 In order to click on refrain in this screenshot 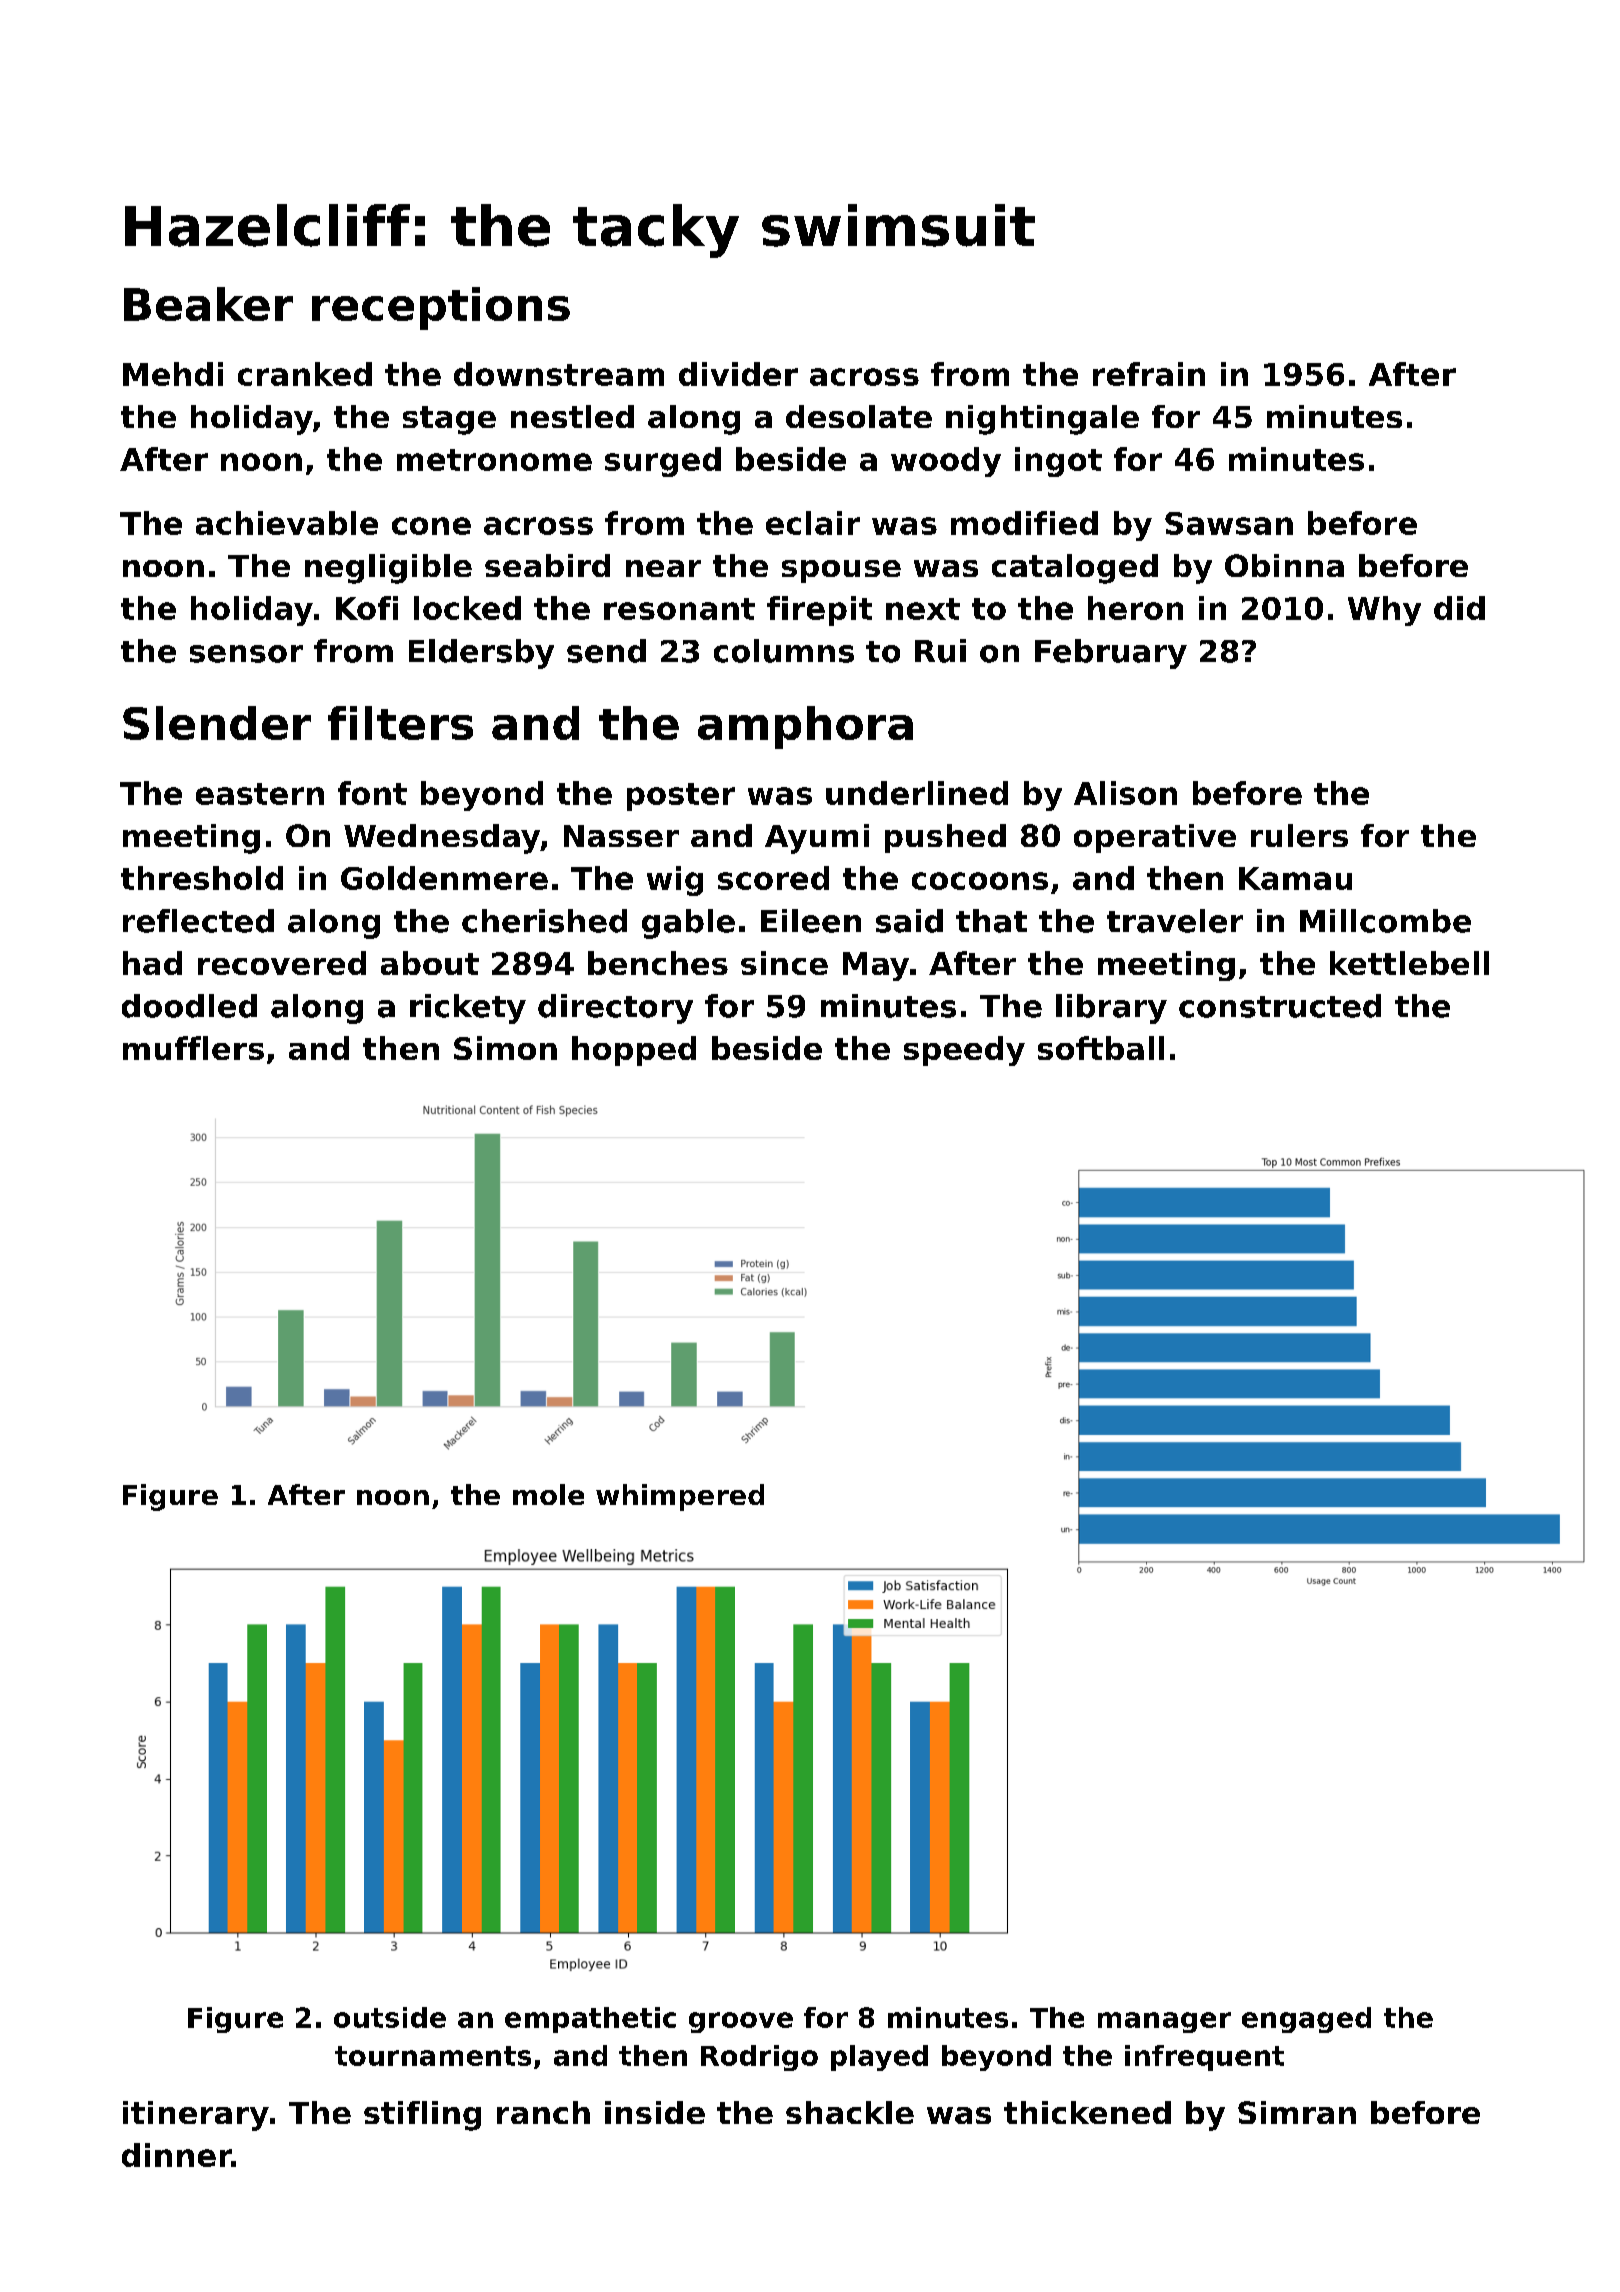, I will do `click(1149, 374)`.
